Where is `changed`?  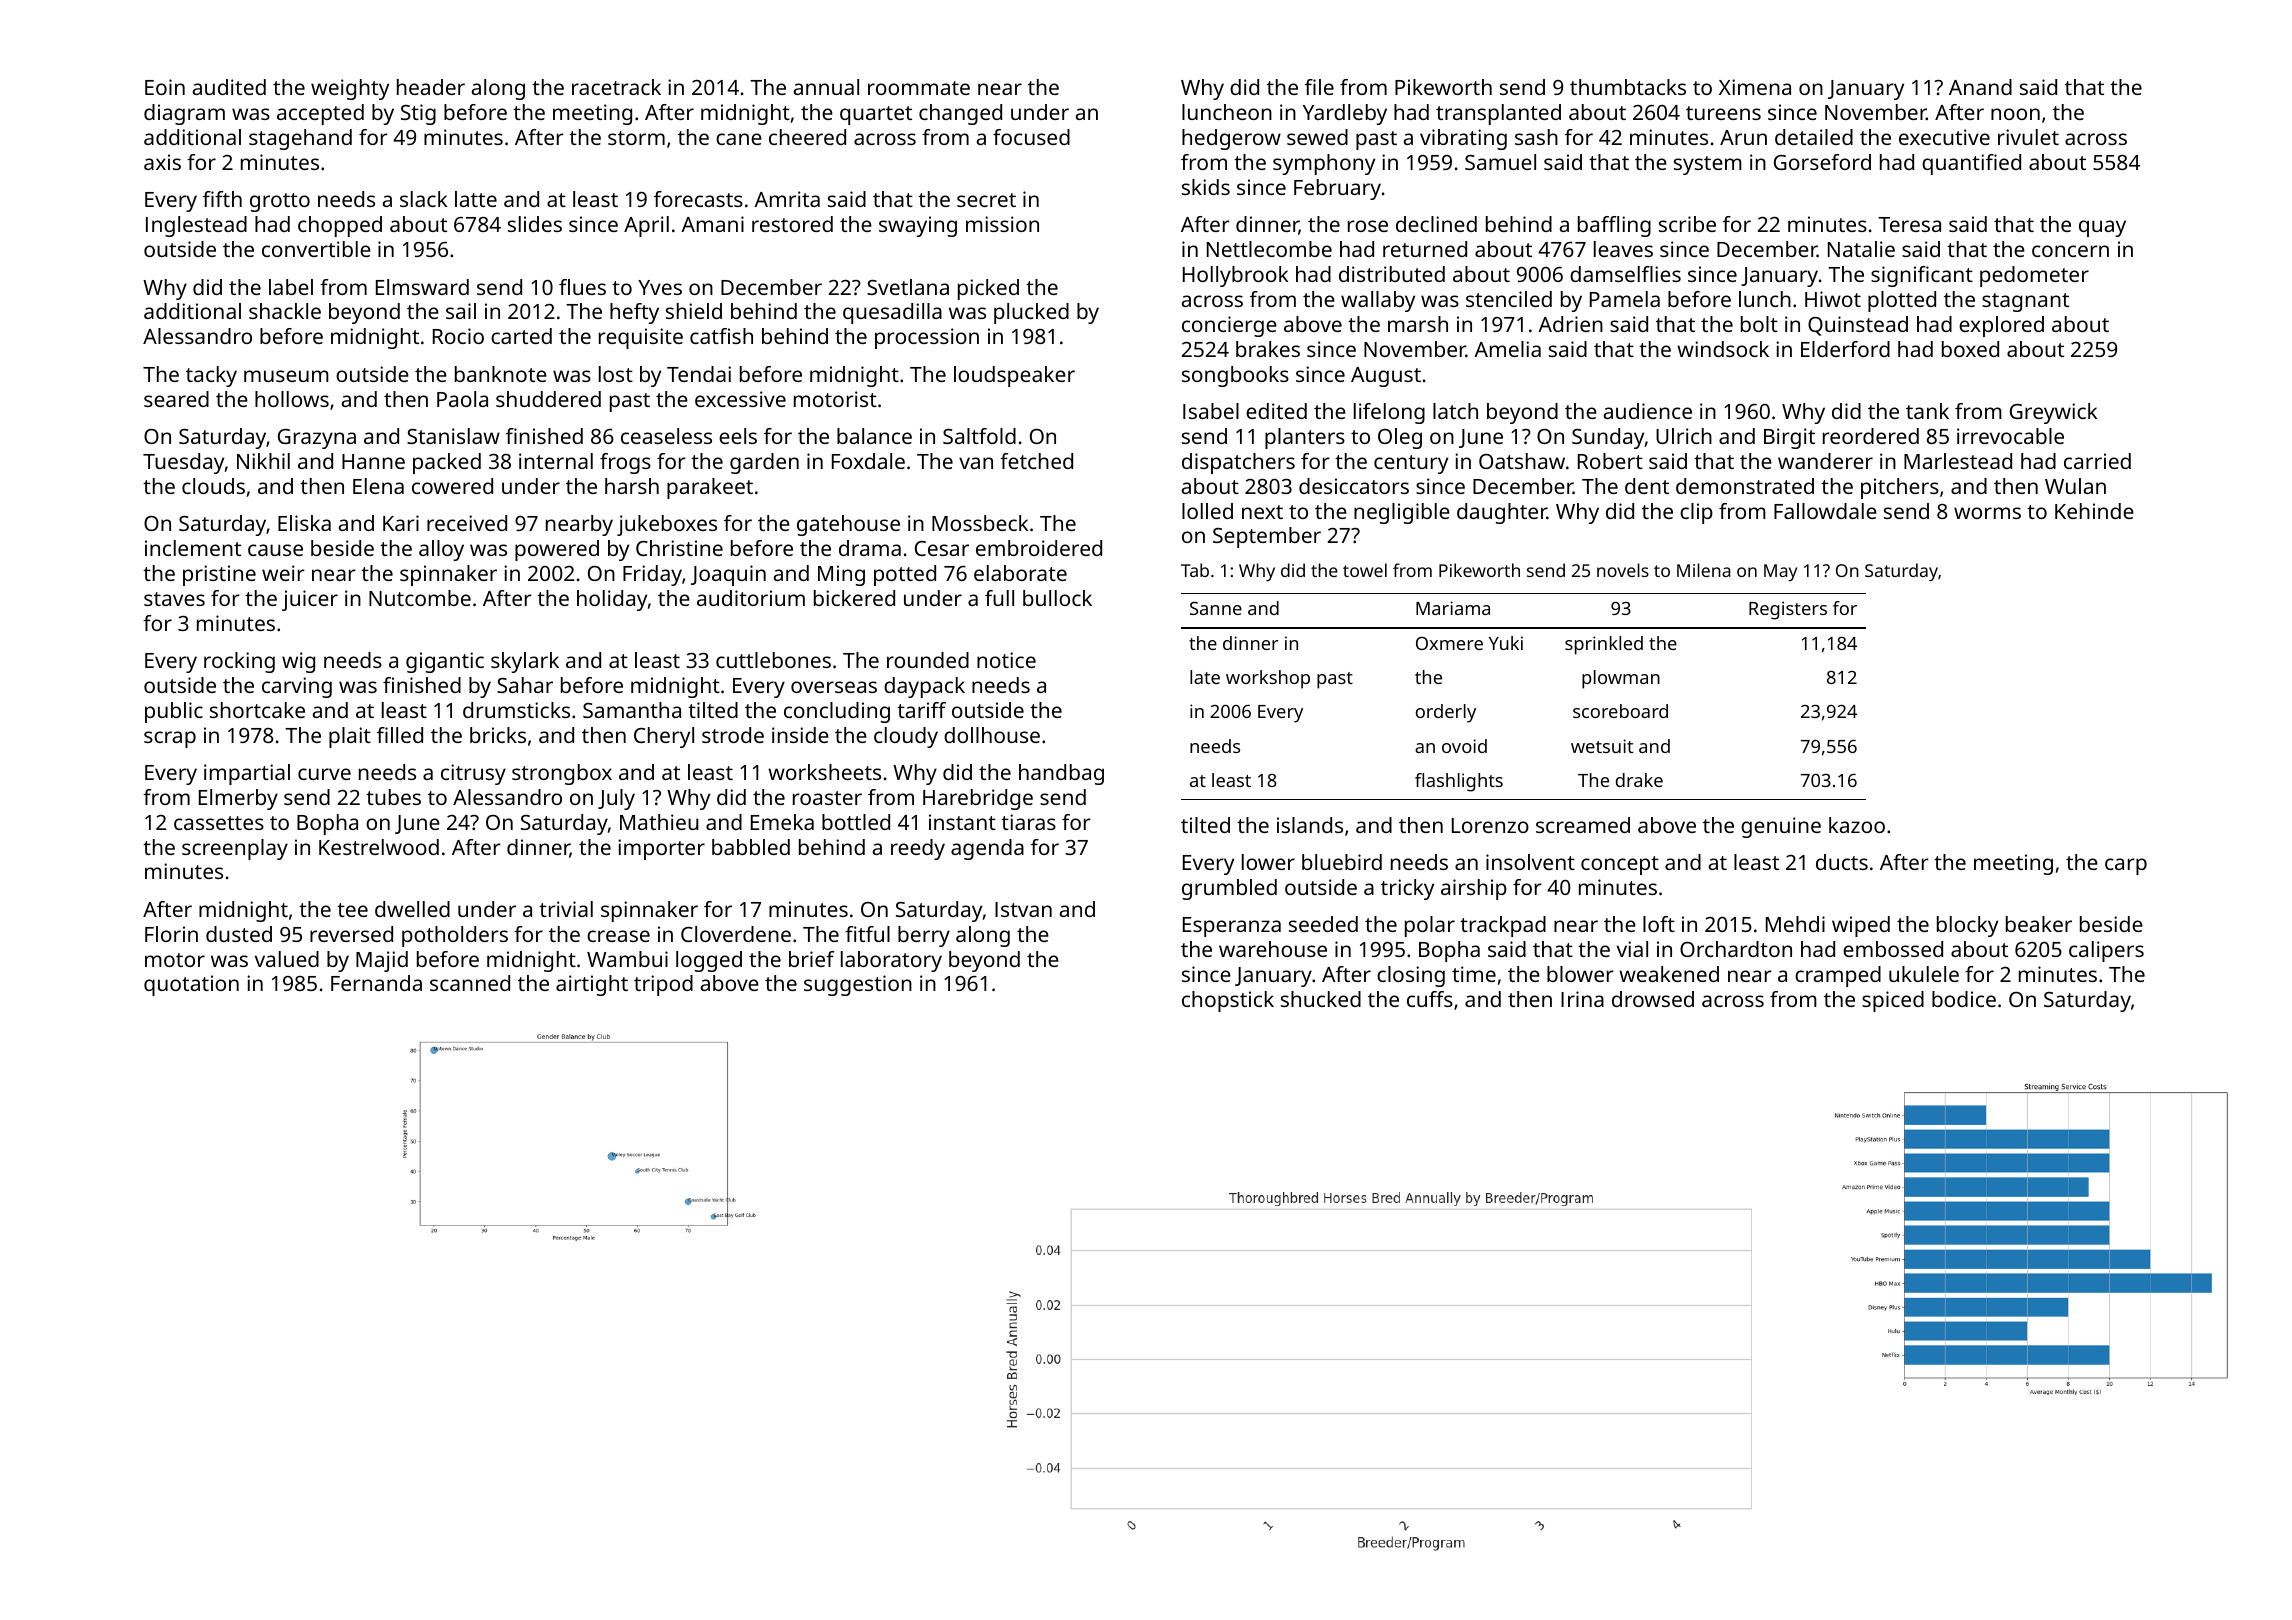 changed is located at coordinates (960, 114).
